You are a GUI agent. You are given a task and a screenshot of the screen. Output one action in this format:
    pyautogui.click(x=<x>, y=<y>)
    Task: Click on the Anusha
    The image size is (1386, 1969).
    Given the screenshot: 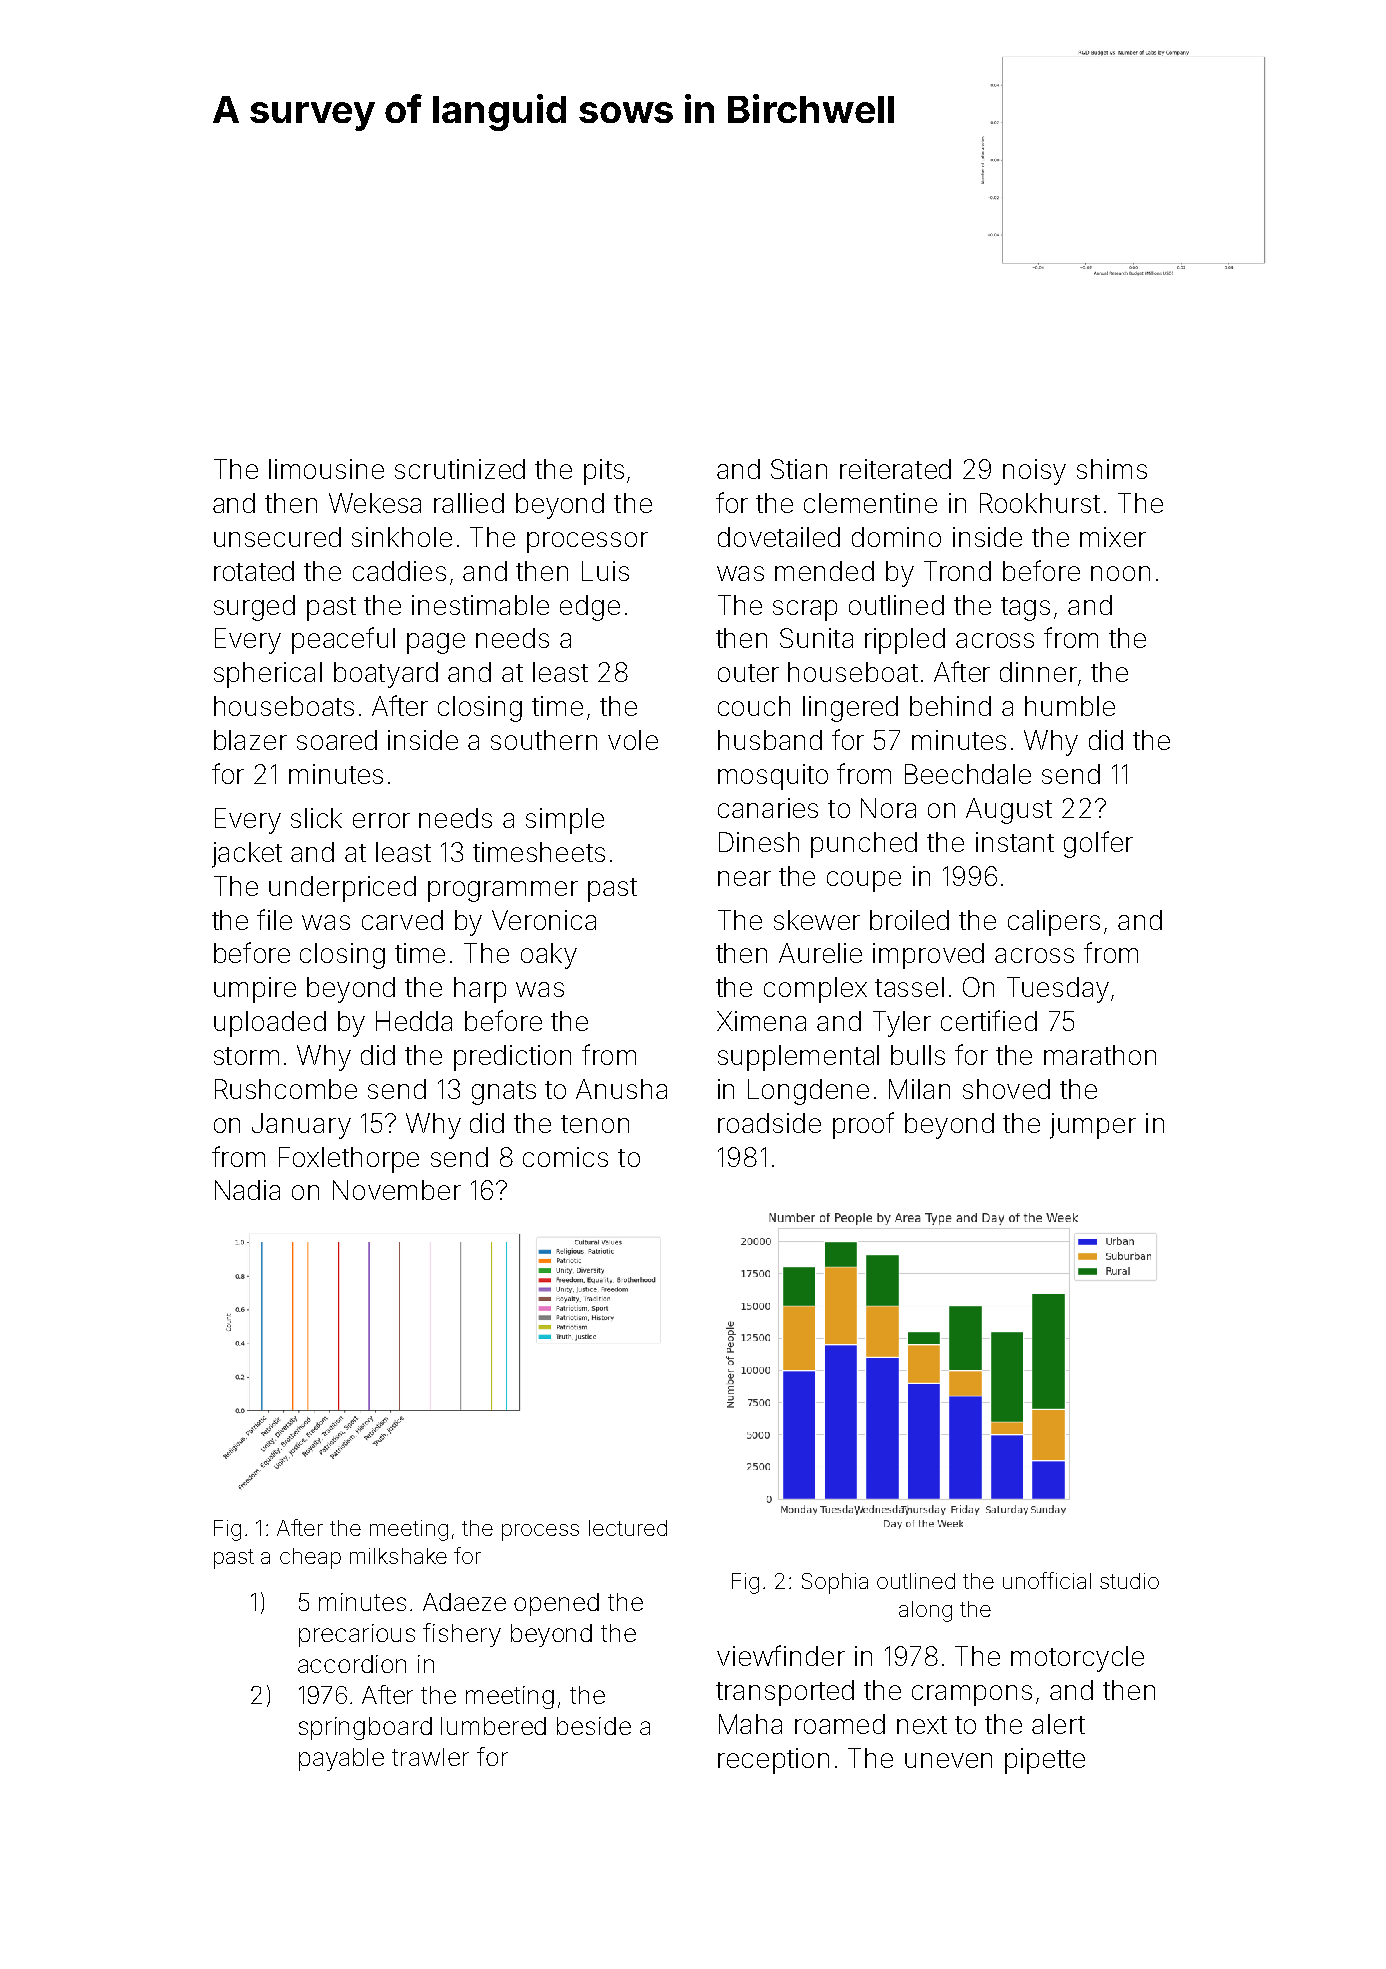 What is the action you would take?
    pyautogui.click(x=621, y=1089)
